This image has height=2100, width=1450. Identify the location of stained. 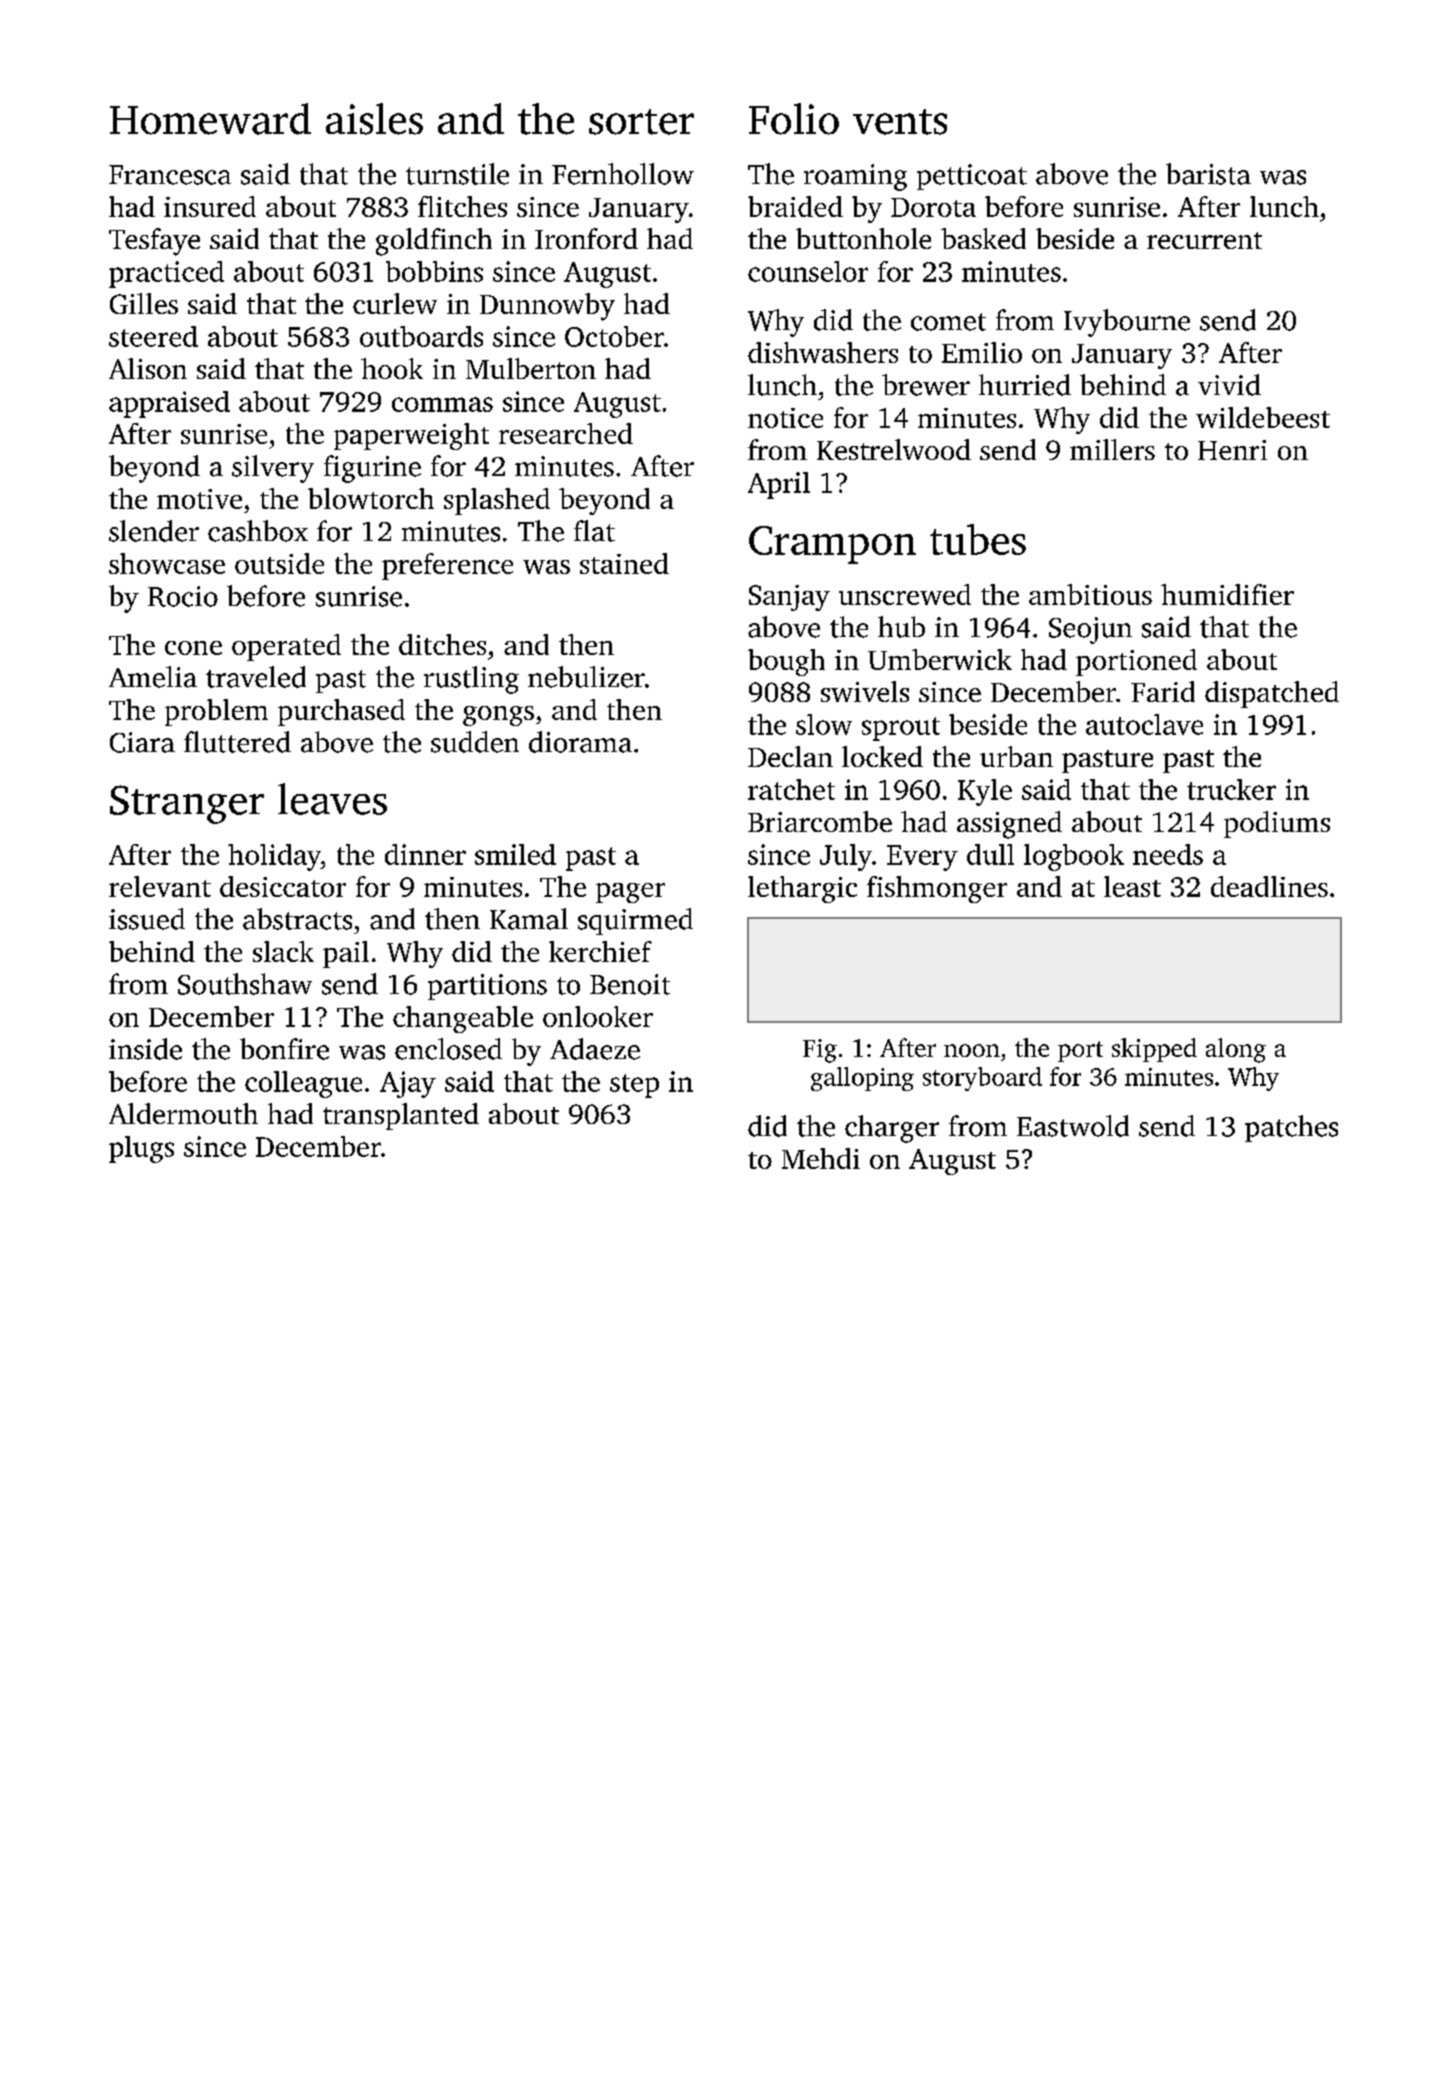
(624, 563).
